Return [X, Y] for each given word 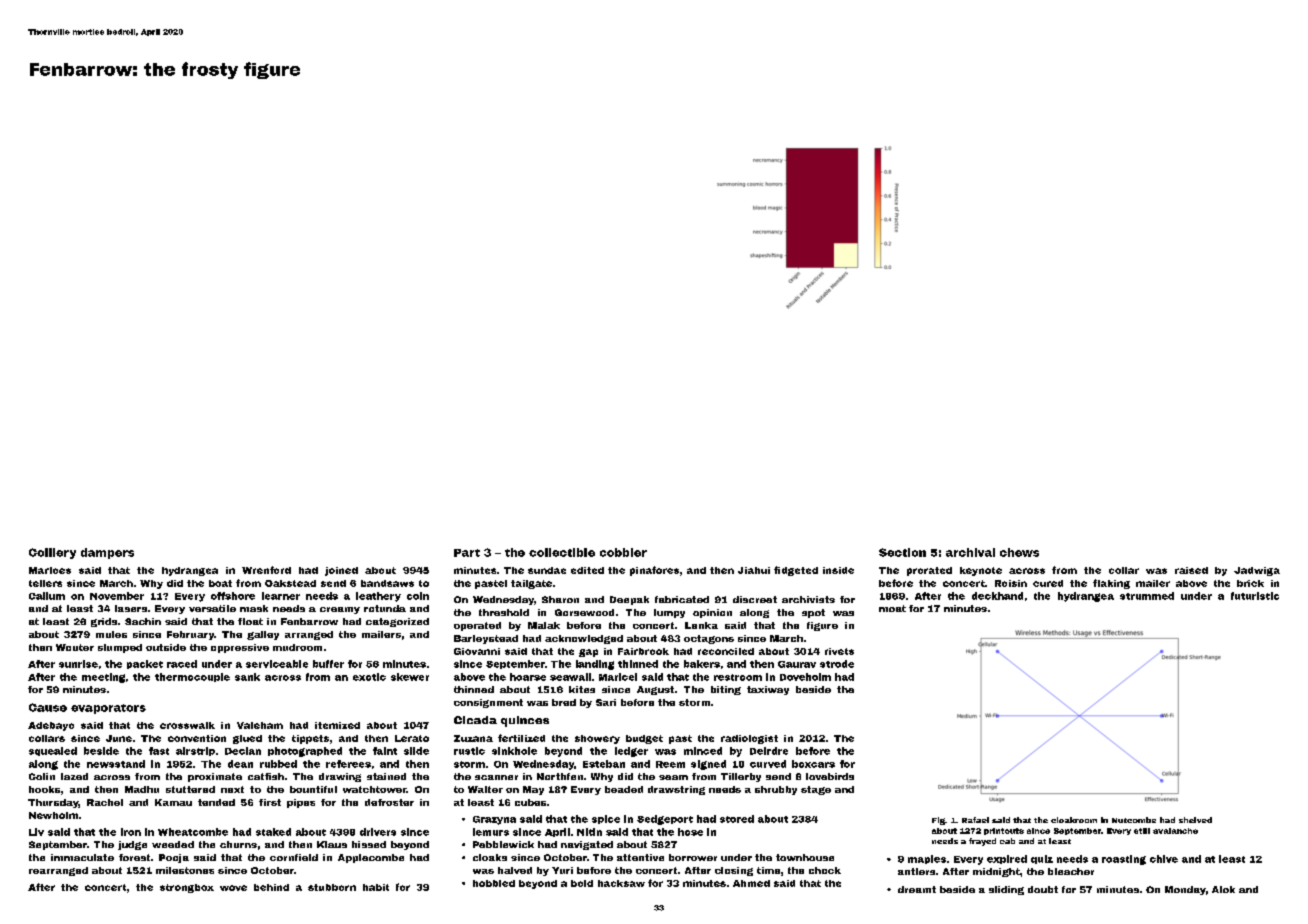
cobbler [623, 552]
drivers [378, 832]
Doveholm [805, 677]
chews [1019, 552]
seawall [570, 677]
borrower [693, 857]
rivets [839, 651]
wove [233, 888]
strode [837, 664]
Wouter [75, 647]
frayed [982, 842]
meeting [103, 678]
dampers [107, 553]
